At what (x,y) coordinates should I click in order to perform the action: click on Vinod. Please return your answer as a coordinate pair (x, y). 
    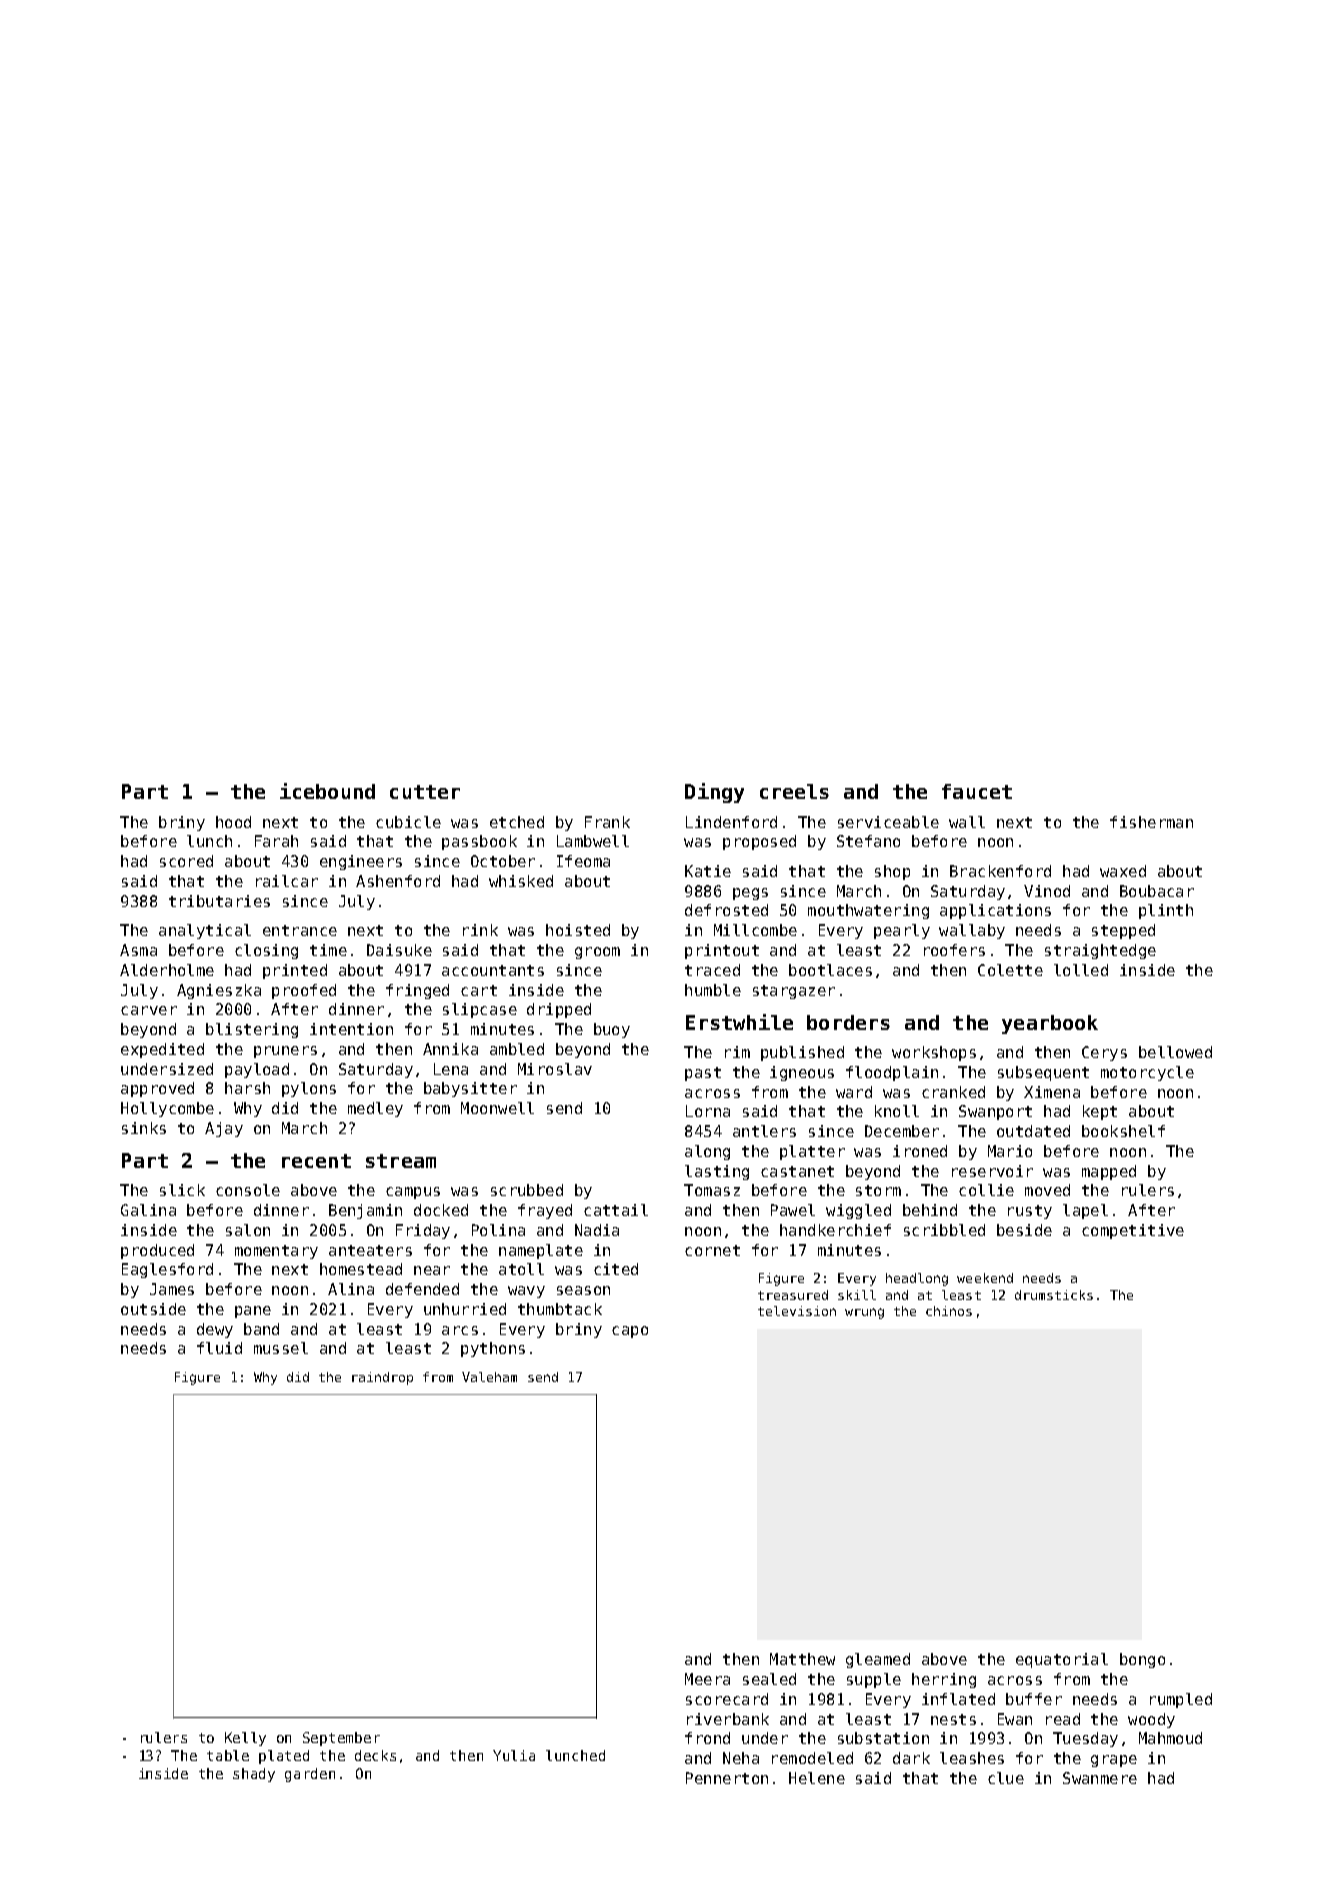
    Looking at the image, I should click on (1047, 891).
